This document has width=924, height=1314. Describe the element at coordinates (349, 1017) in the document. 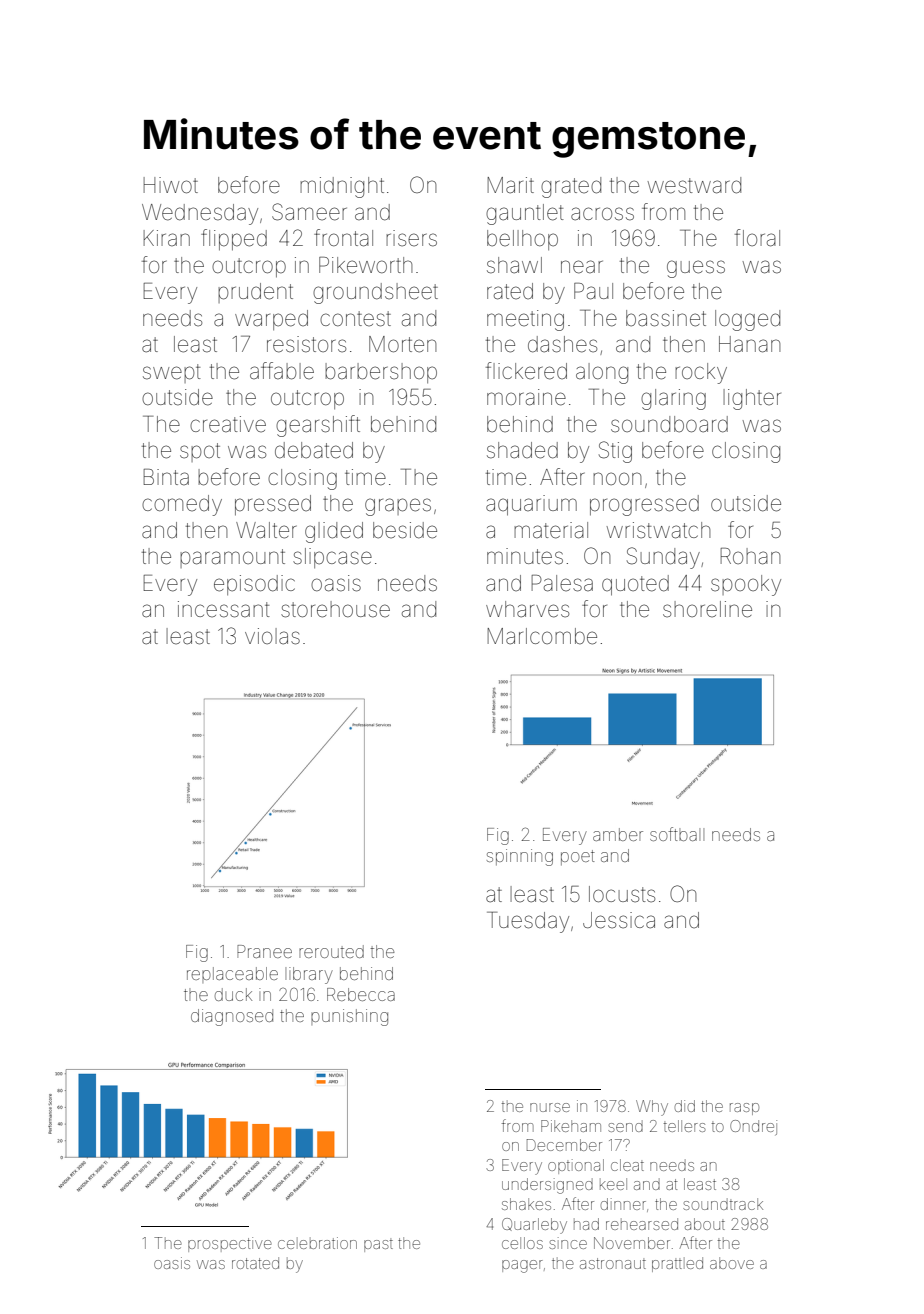

I see `punishing` at that location.
